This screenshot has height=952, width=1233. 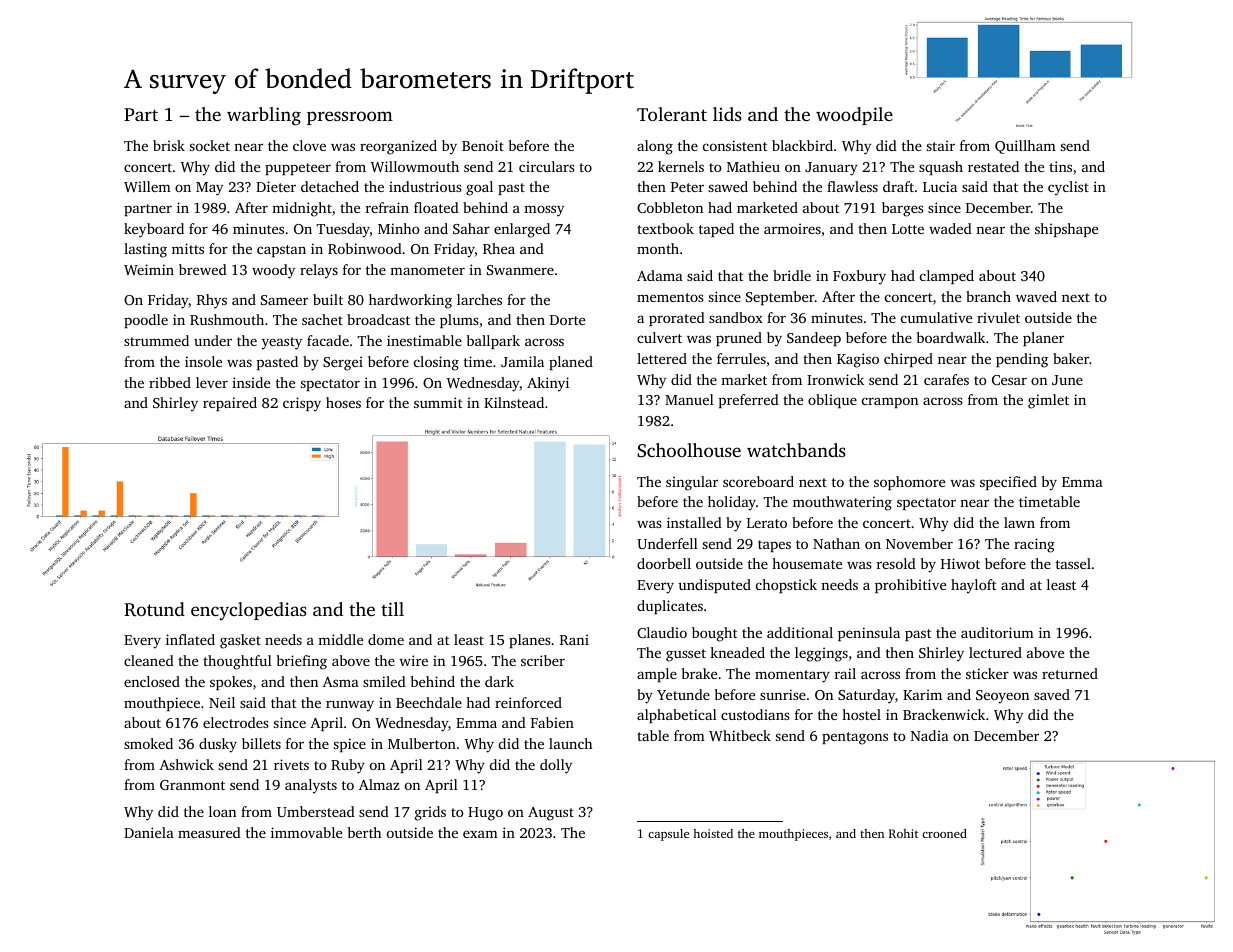 I want to click on Adama, so click(x=660, y=275).
